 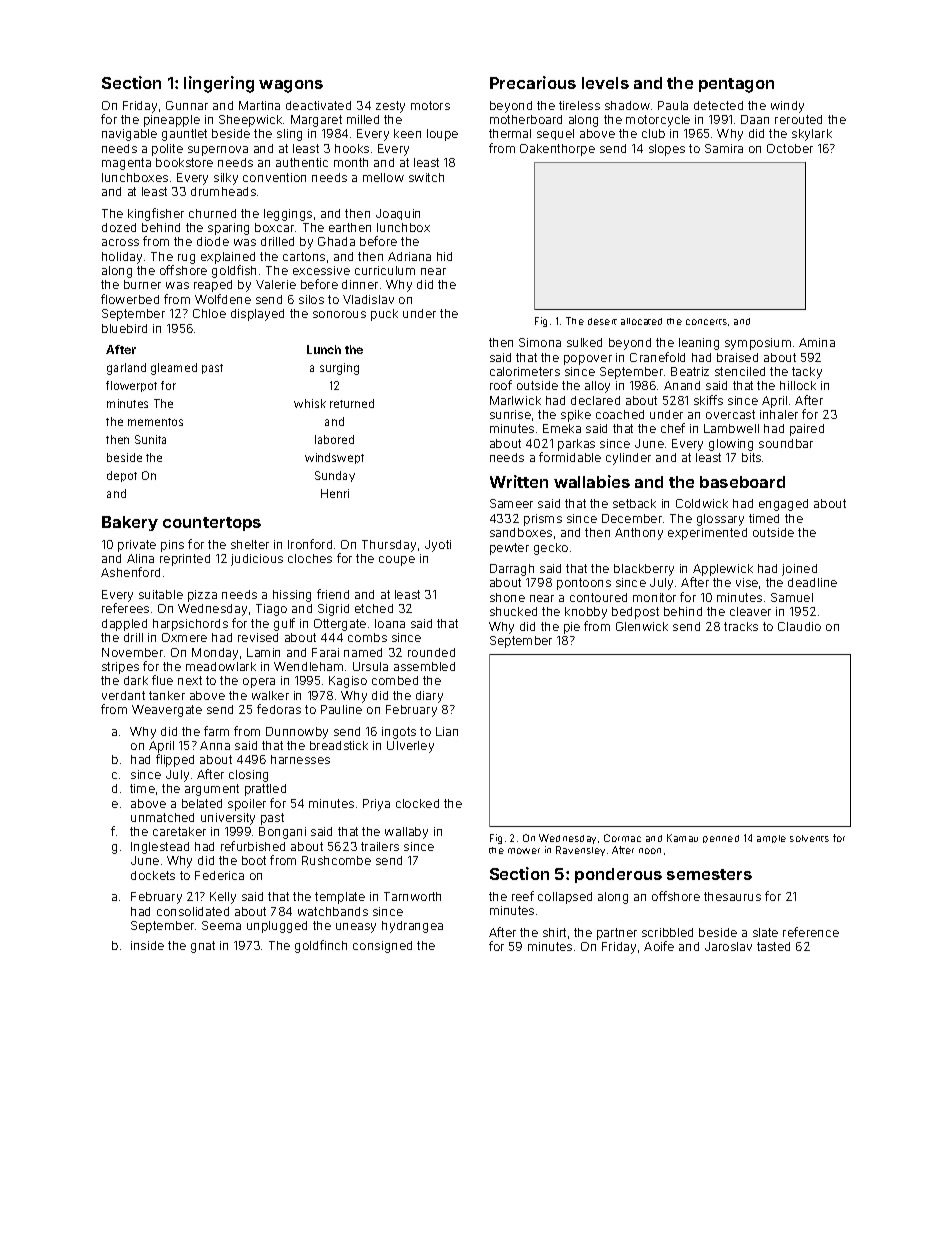 What do you see at coordinates (352, 403) in the screenshot?
I see `returned` at bounding box center [352, 403].
